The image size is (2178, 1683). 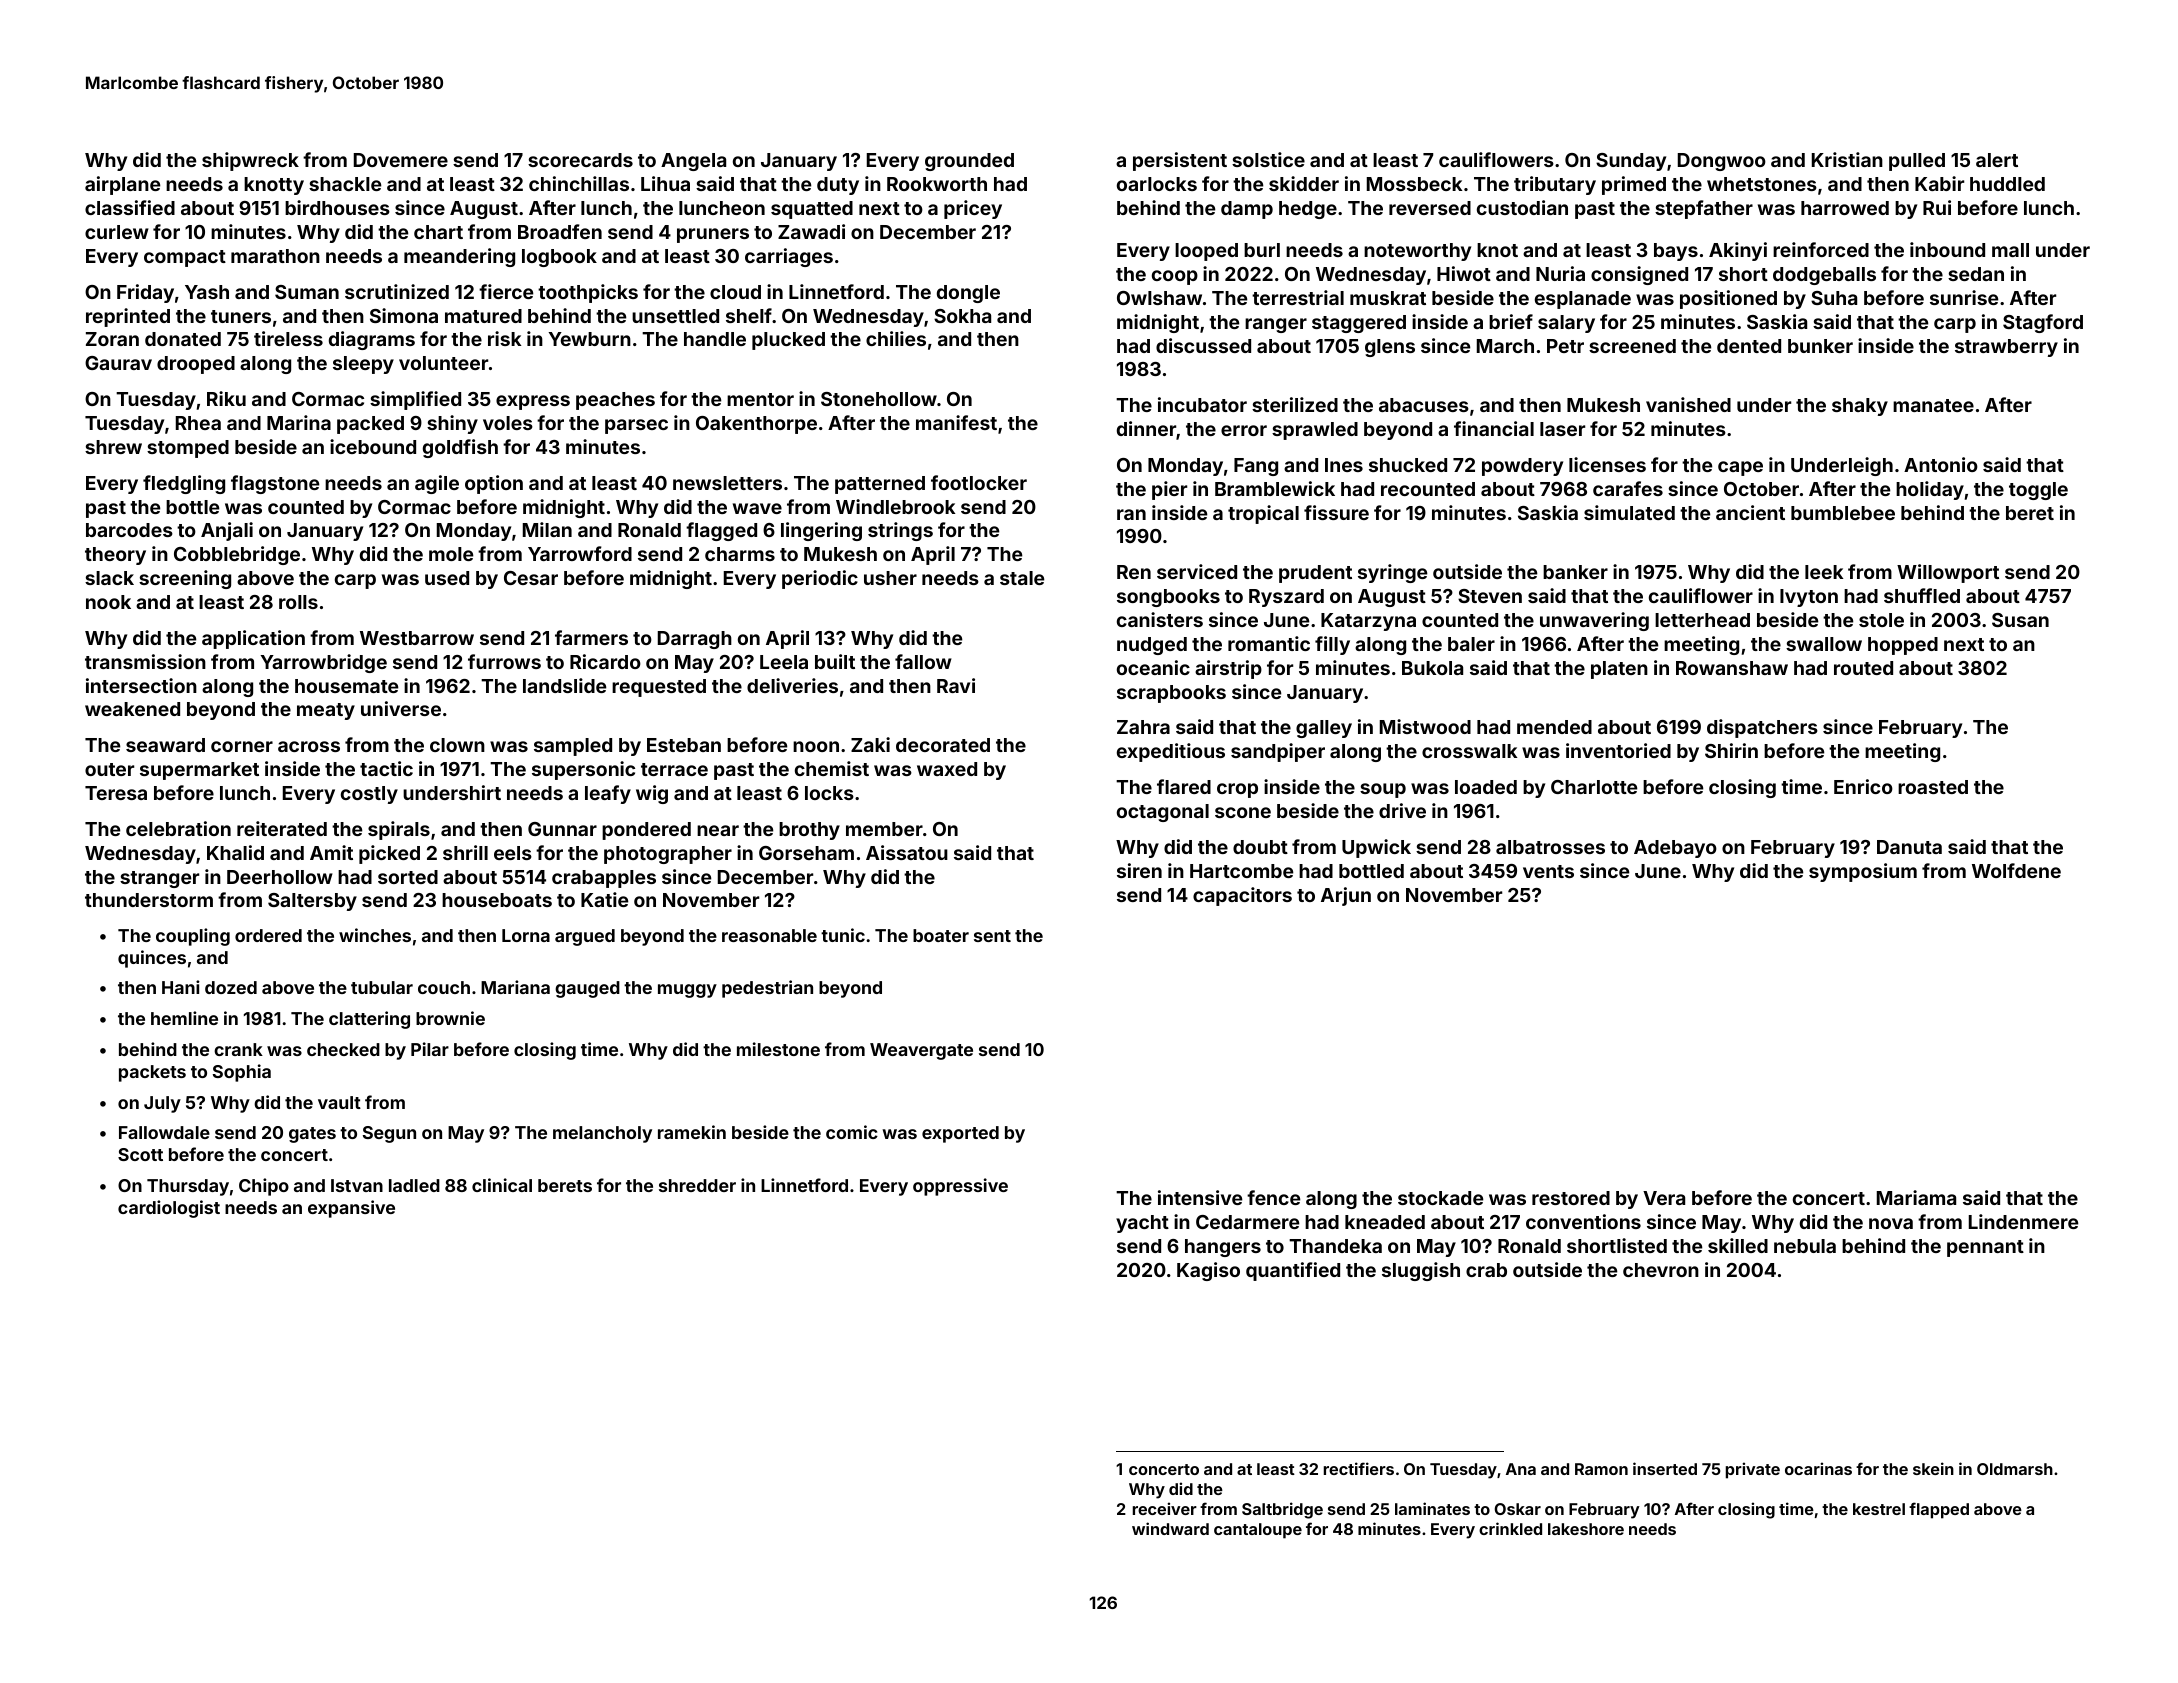 I want to click on Arjun, so click(x=1346, y=896).
